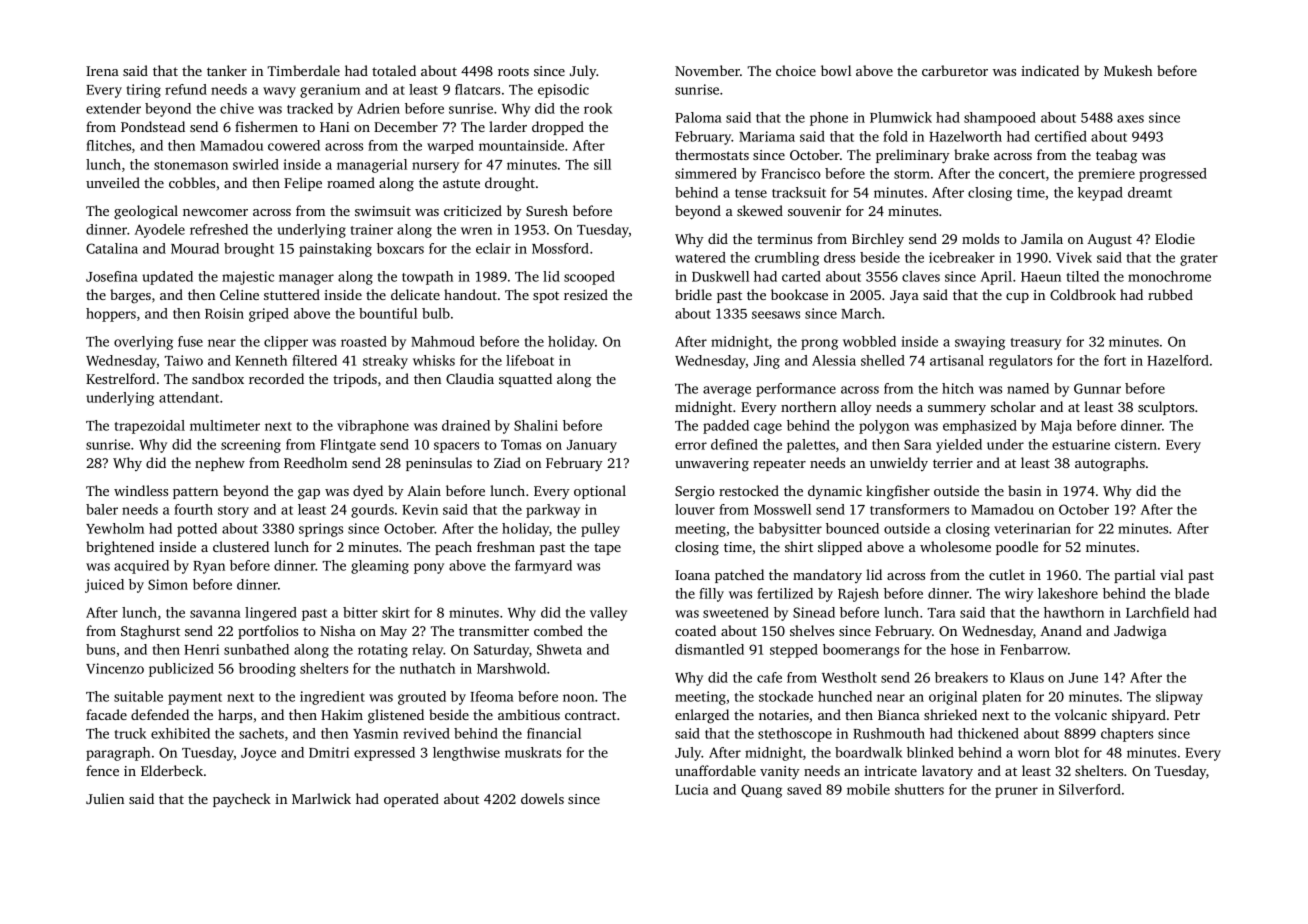  What do you see at coordinates (868, 789) in the document?
I see `mobile` at bounding box center [868, 789].
